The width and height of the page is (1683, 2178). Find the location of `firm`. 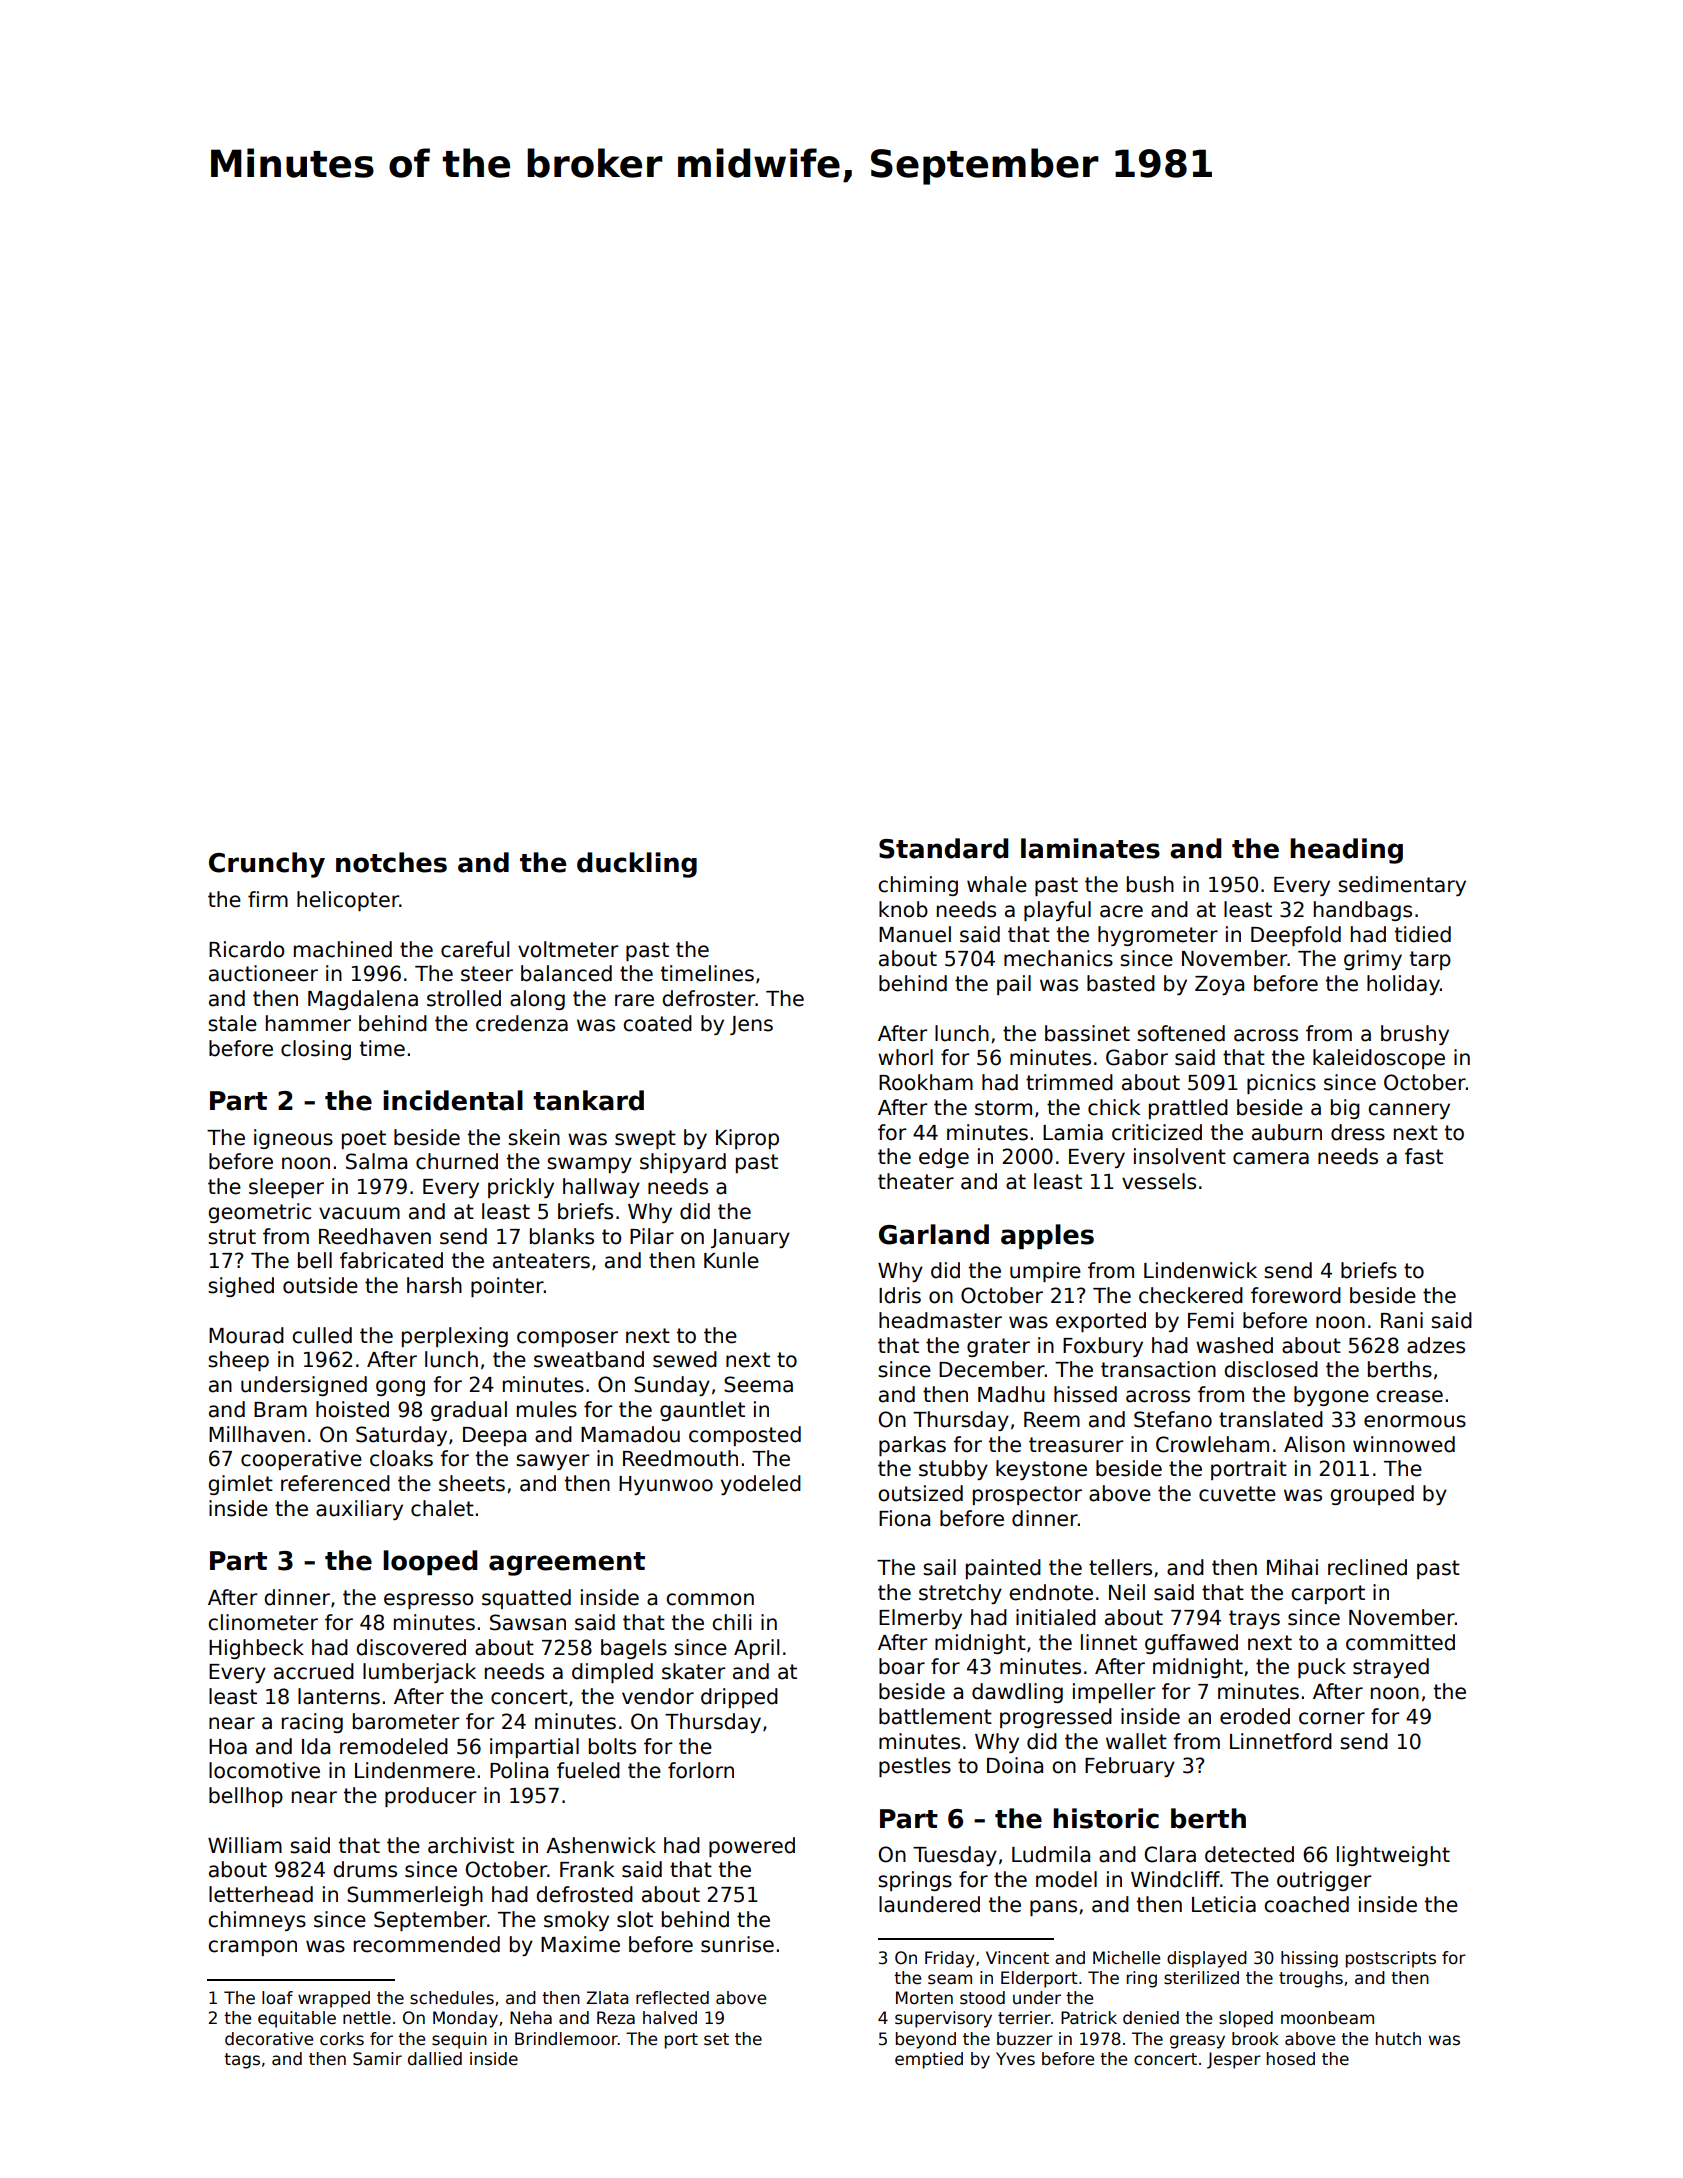

firm is located at coordinates (268, 899).
